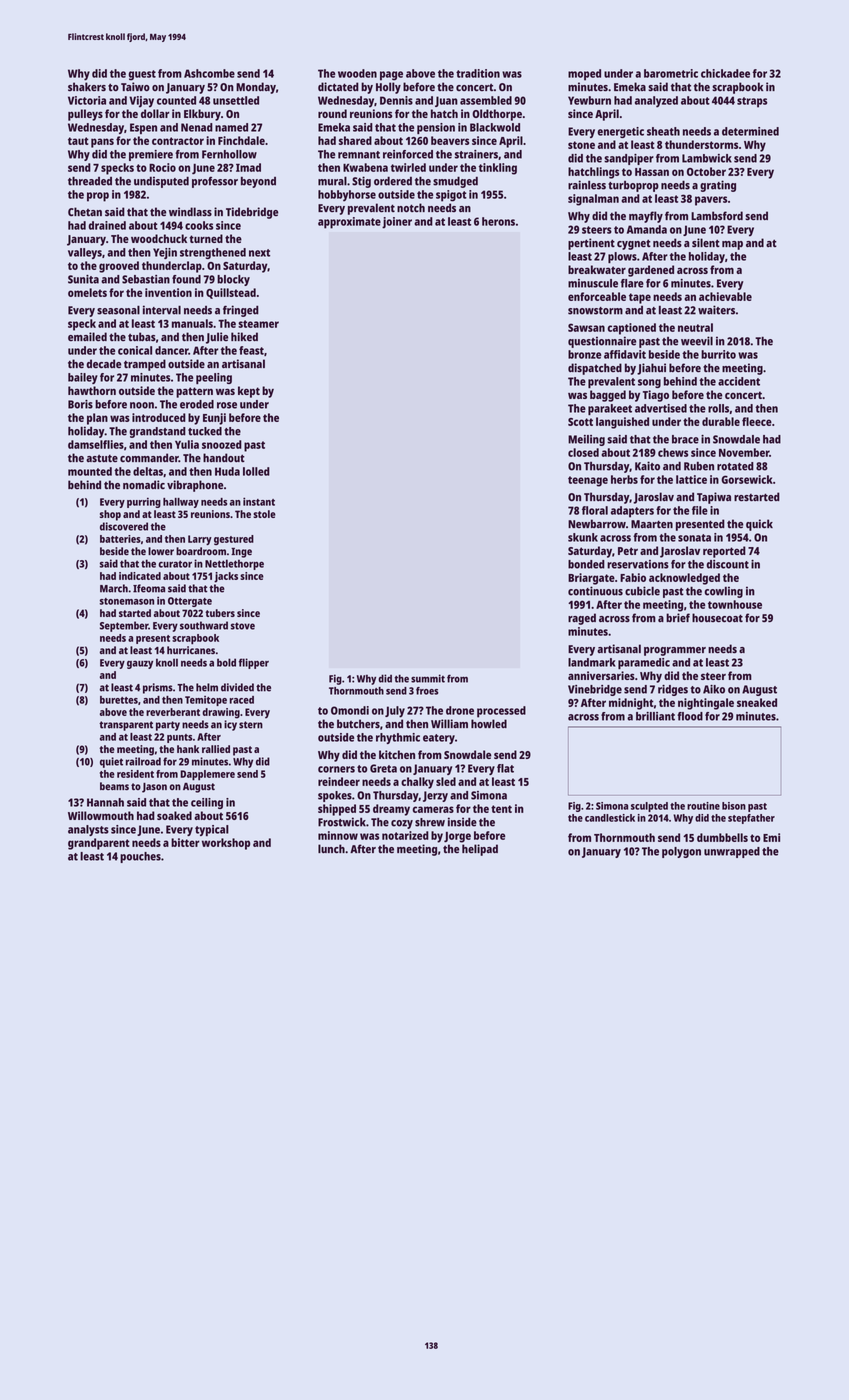 Image resolution: width=849 pixels, height=1400 pixels. What do you see at coordinates (734, 806) in the screenshot?
I see `bison` at bounding box center [734, 806].
